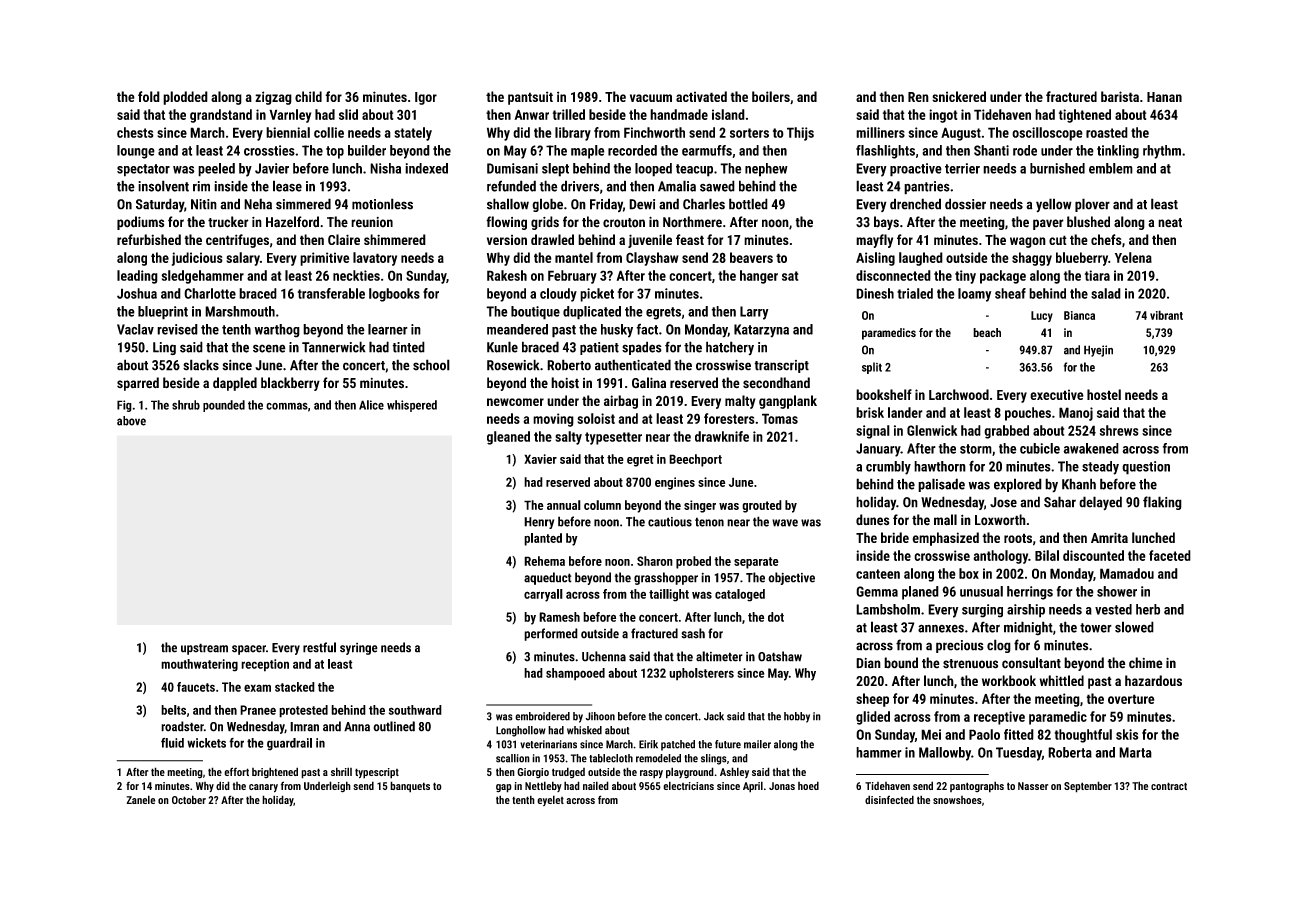 The image size is (1308, 924). Describe the element at coordinates (512, 168) in the screenshot. I see `Dumisani` at that location.
